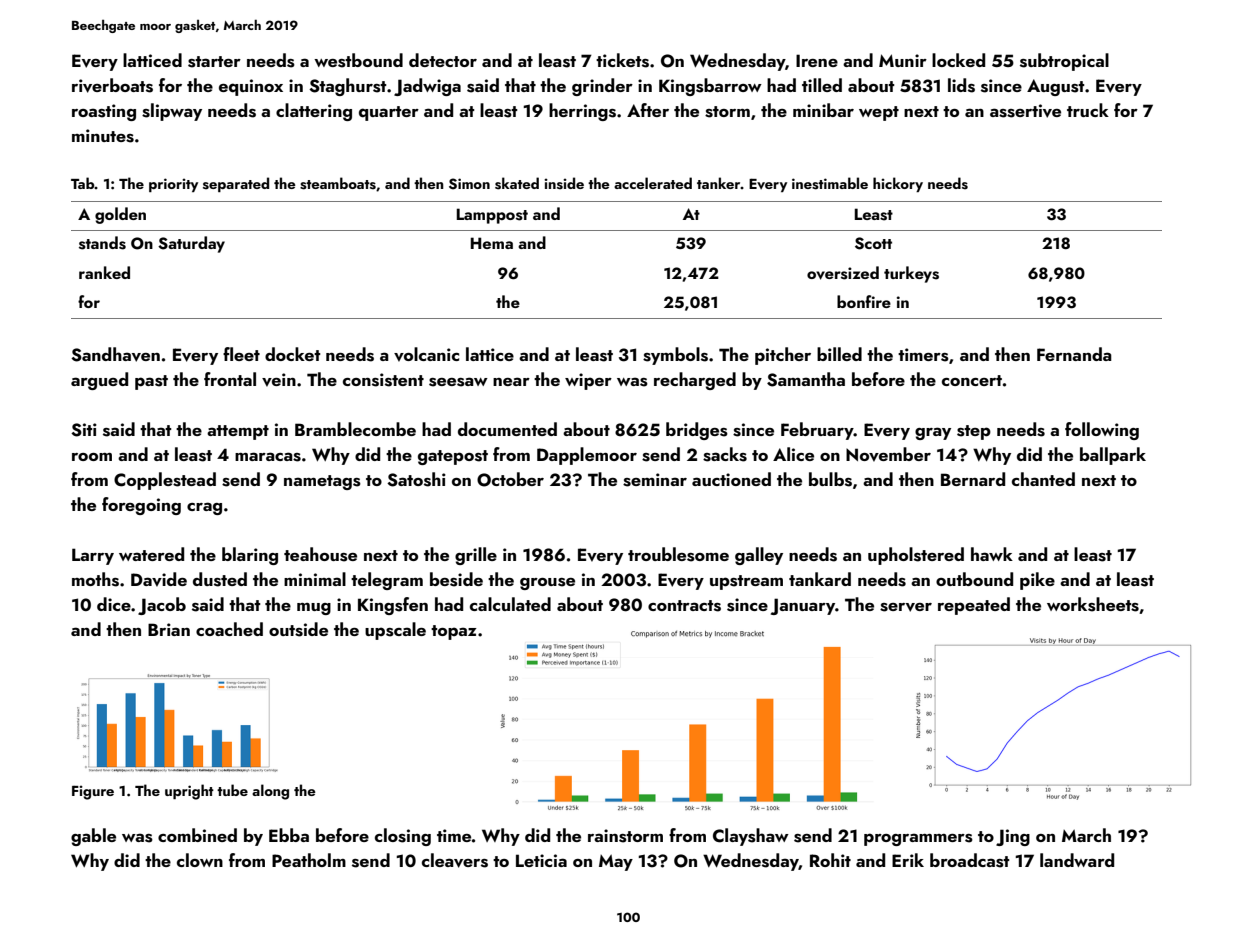 This image has height=952, width=1233. What do you see at coordinates (1043, 479) in the image?
I see `chanted` at bounding box center [1043, 479].
